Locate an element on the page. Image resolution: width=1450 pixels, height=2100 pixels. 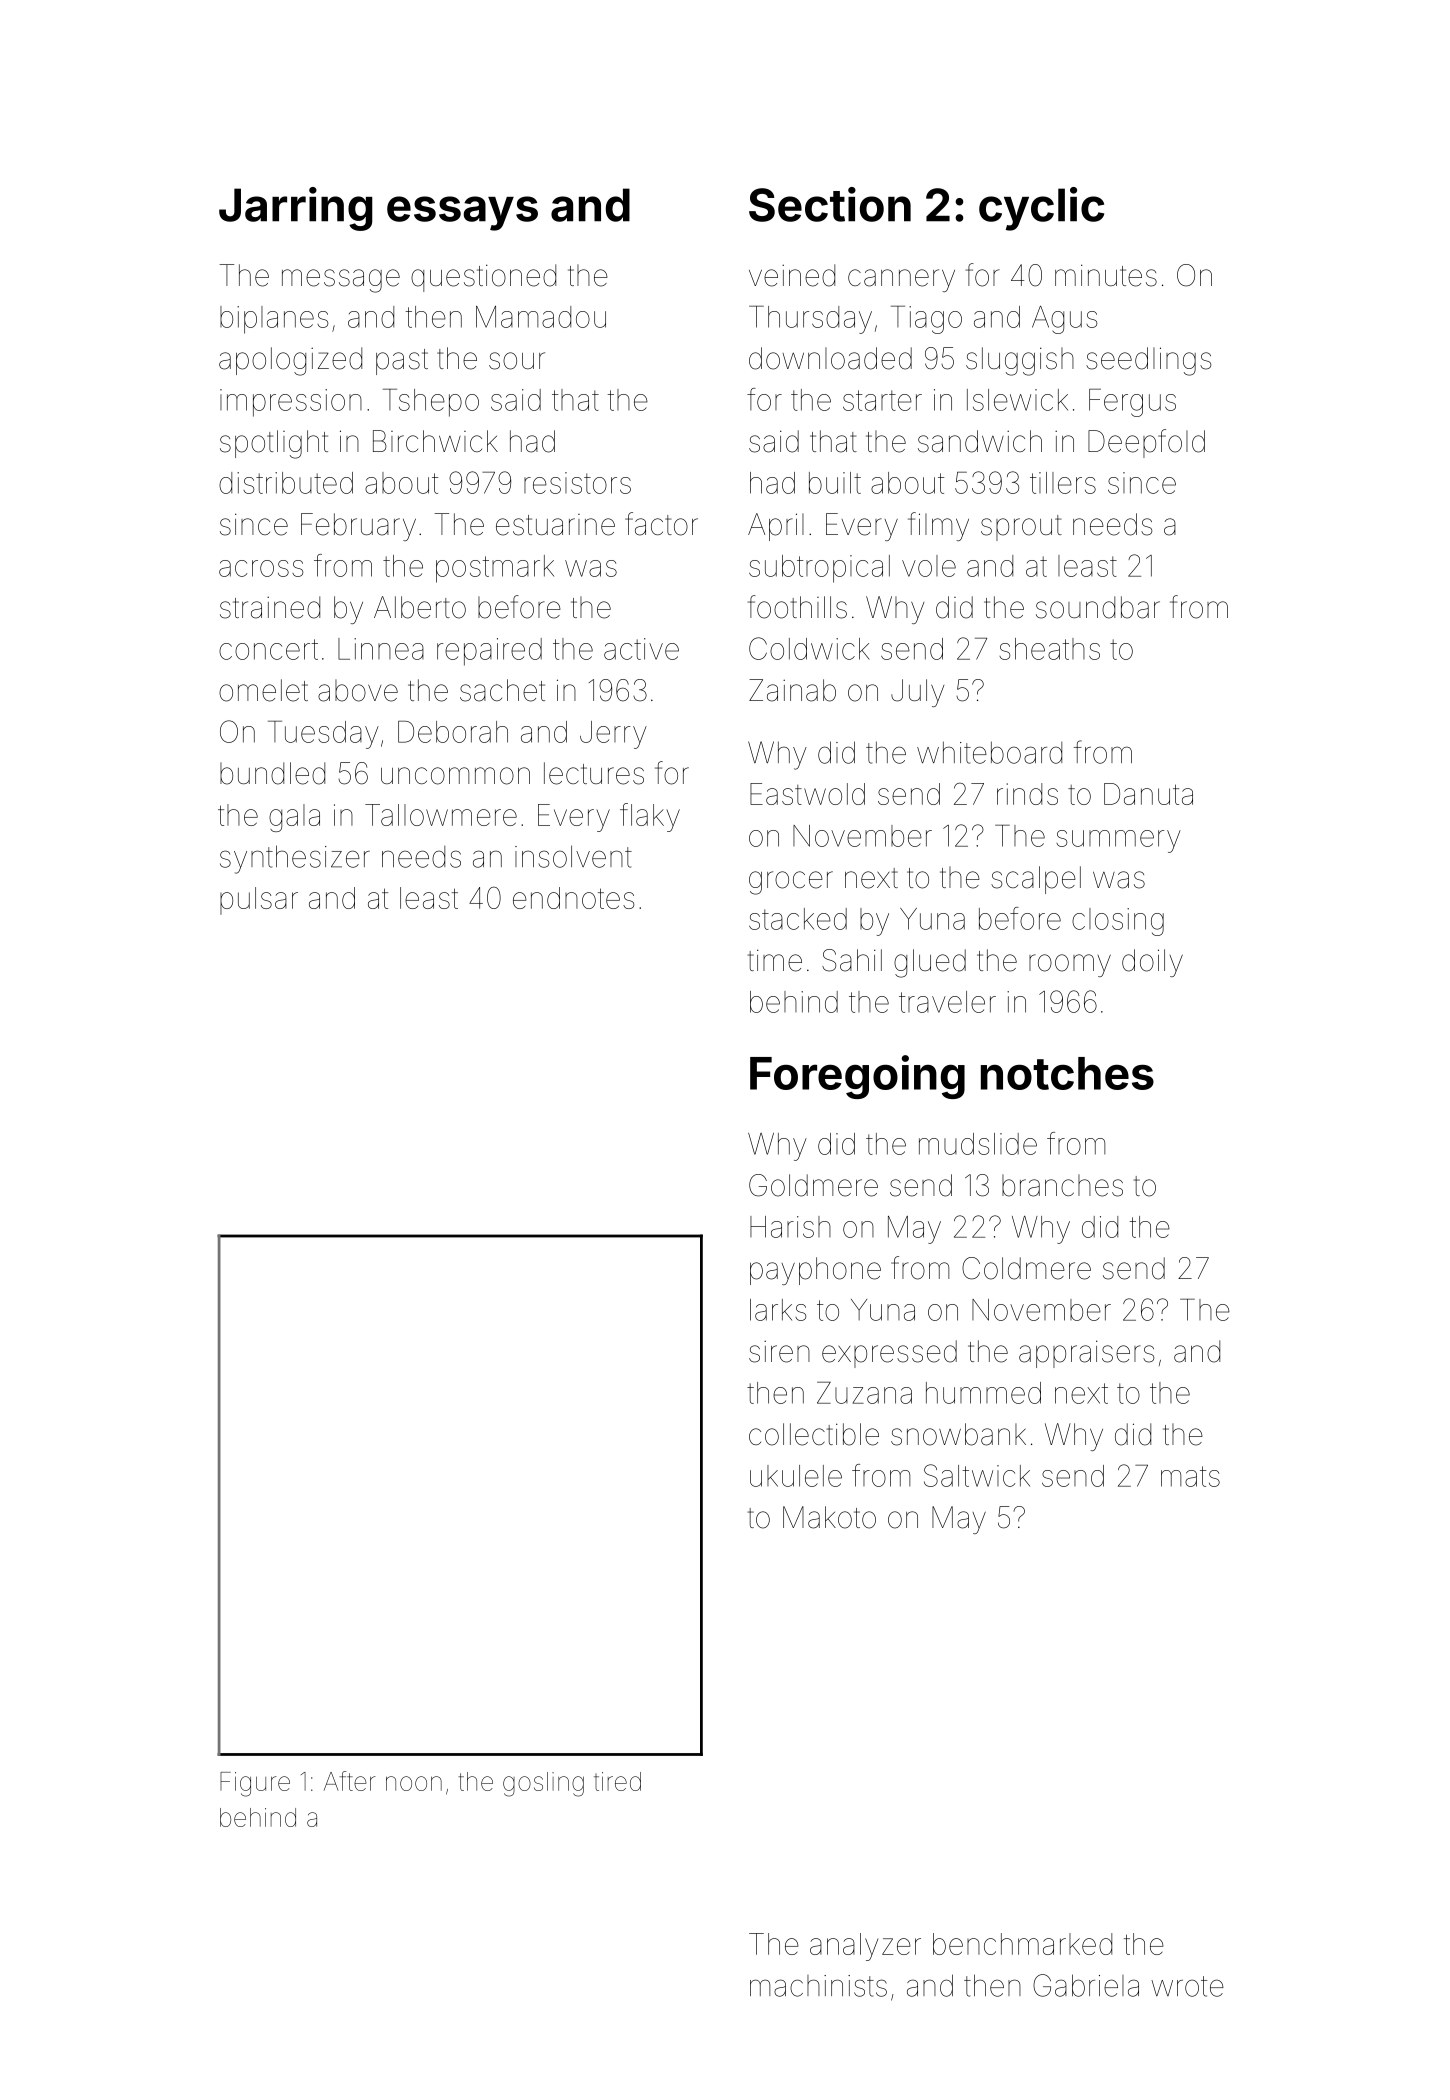
pulsar is located at coordinates (259, 901).
